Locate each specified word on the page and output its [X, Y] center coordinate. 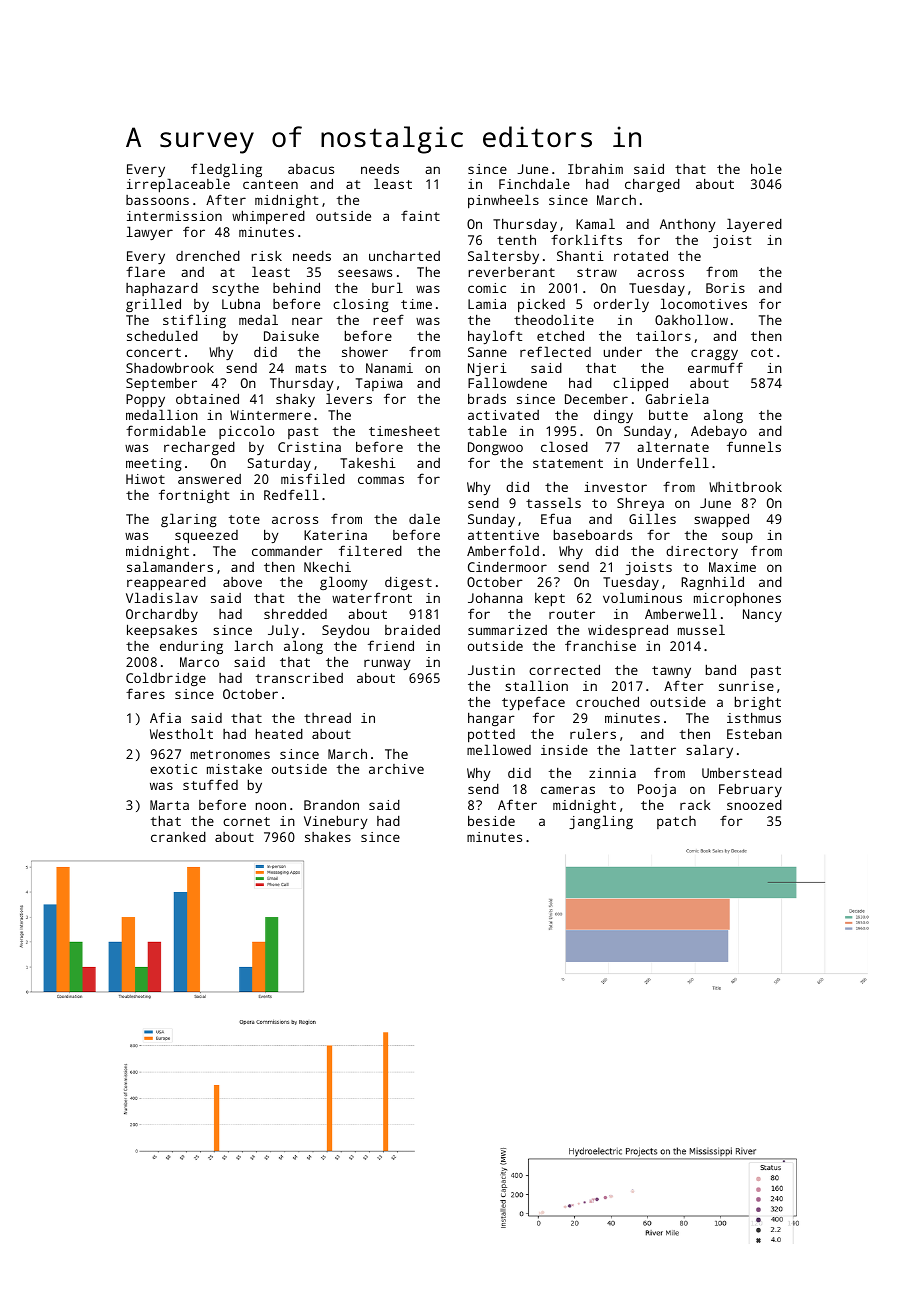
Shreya [640, 504]
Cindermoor [507, 567]
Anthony [688, 225]
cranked [178, 837]
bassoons [157, 200]
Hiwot [145, 479]
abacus [311, 169]
